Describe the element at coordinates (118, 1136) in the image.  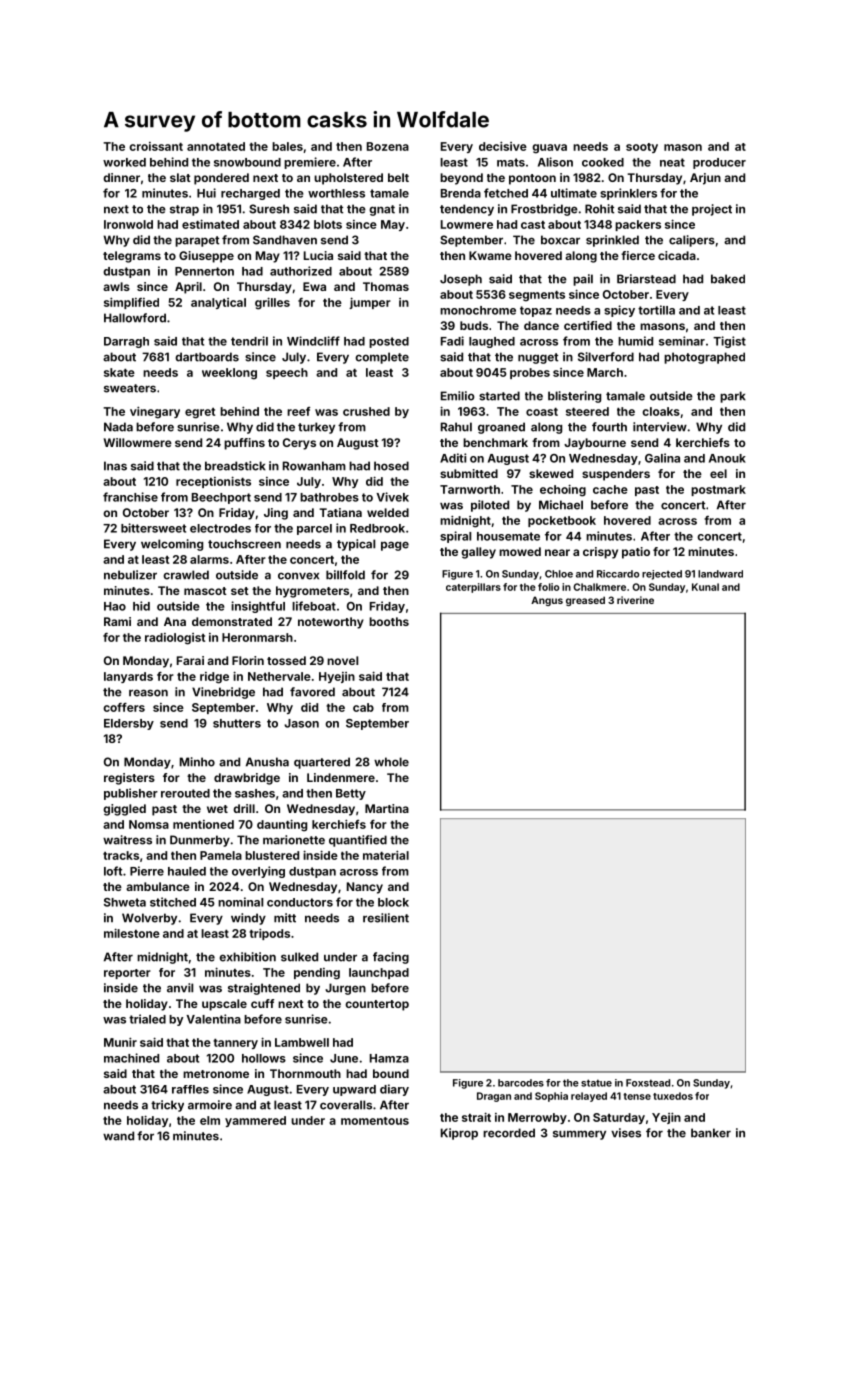
I see `wand` at that location.
